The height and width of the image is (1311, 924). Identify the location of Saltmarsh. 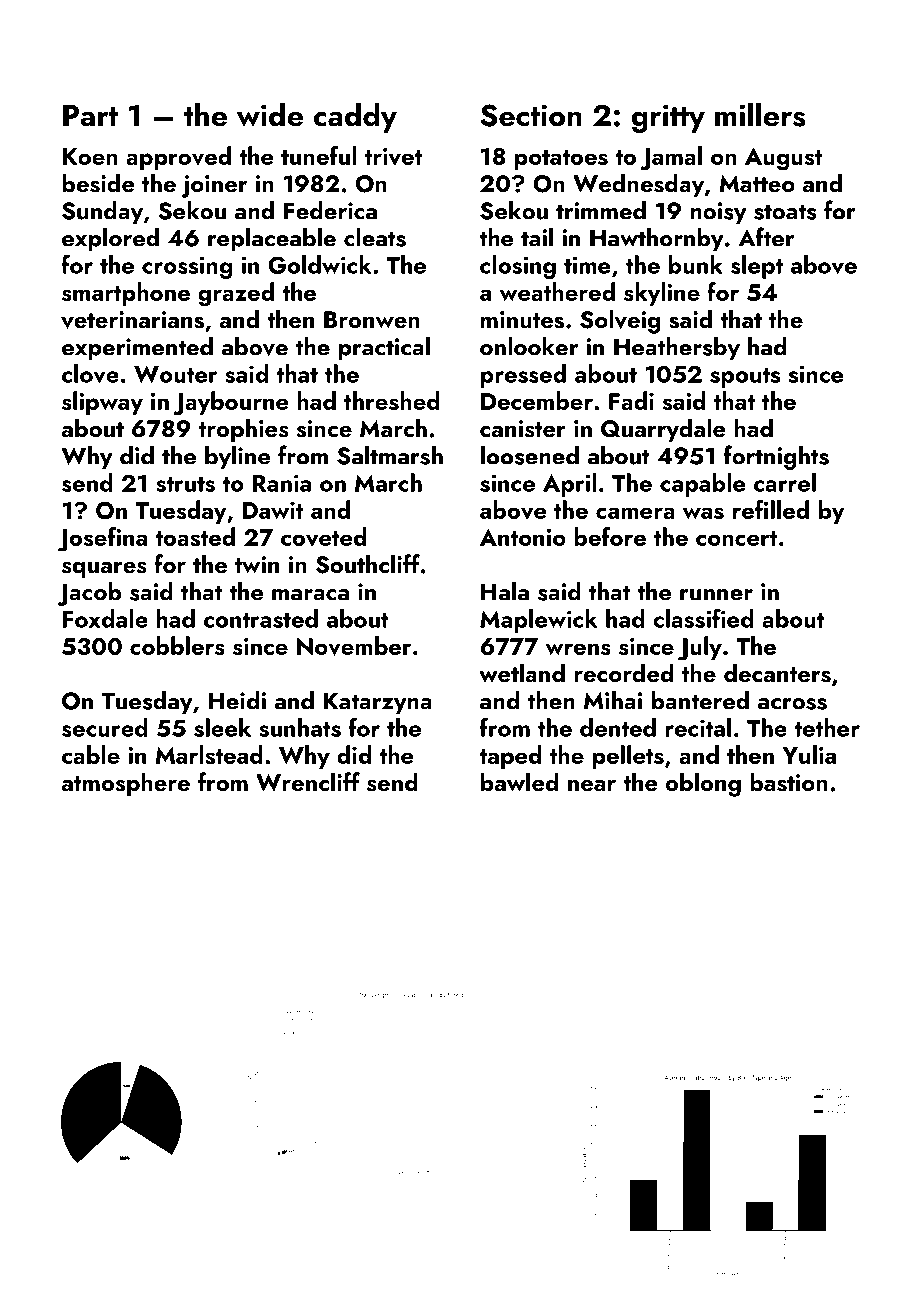
(390, 455).
